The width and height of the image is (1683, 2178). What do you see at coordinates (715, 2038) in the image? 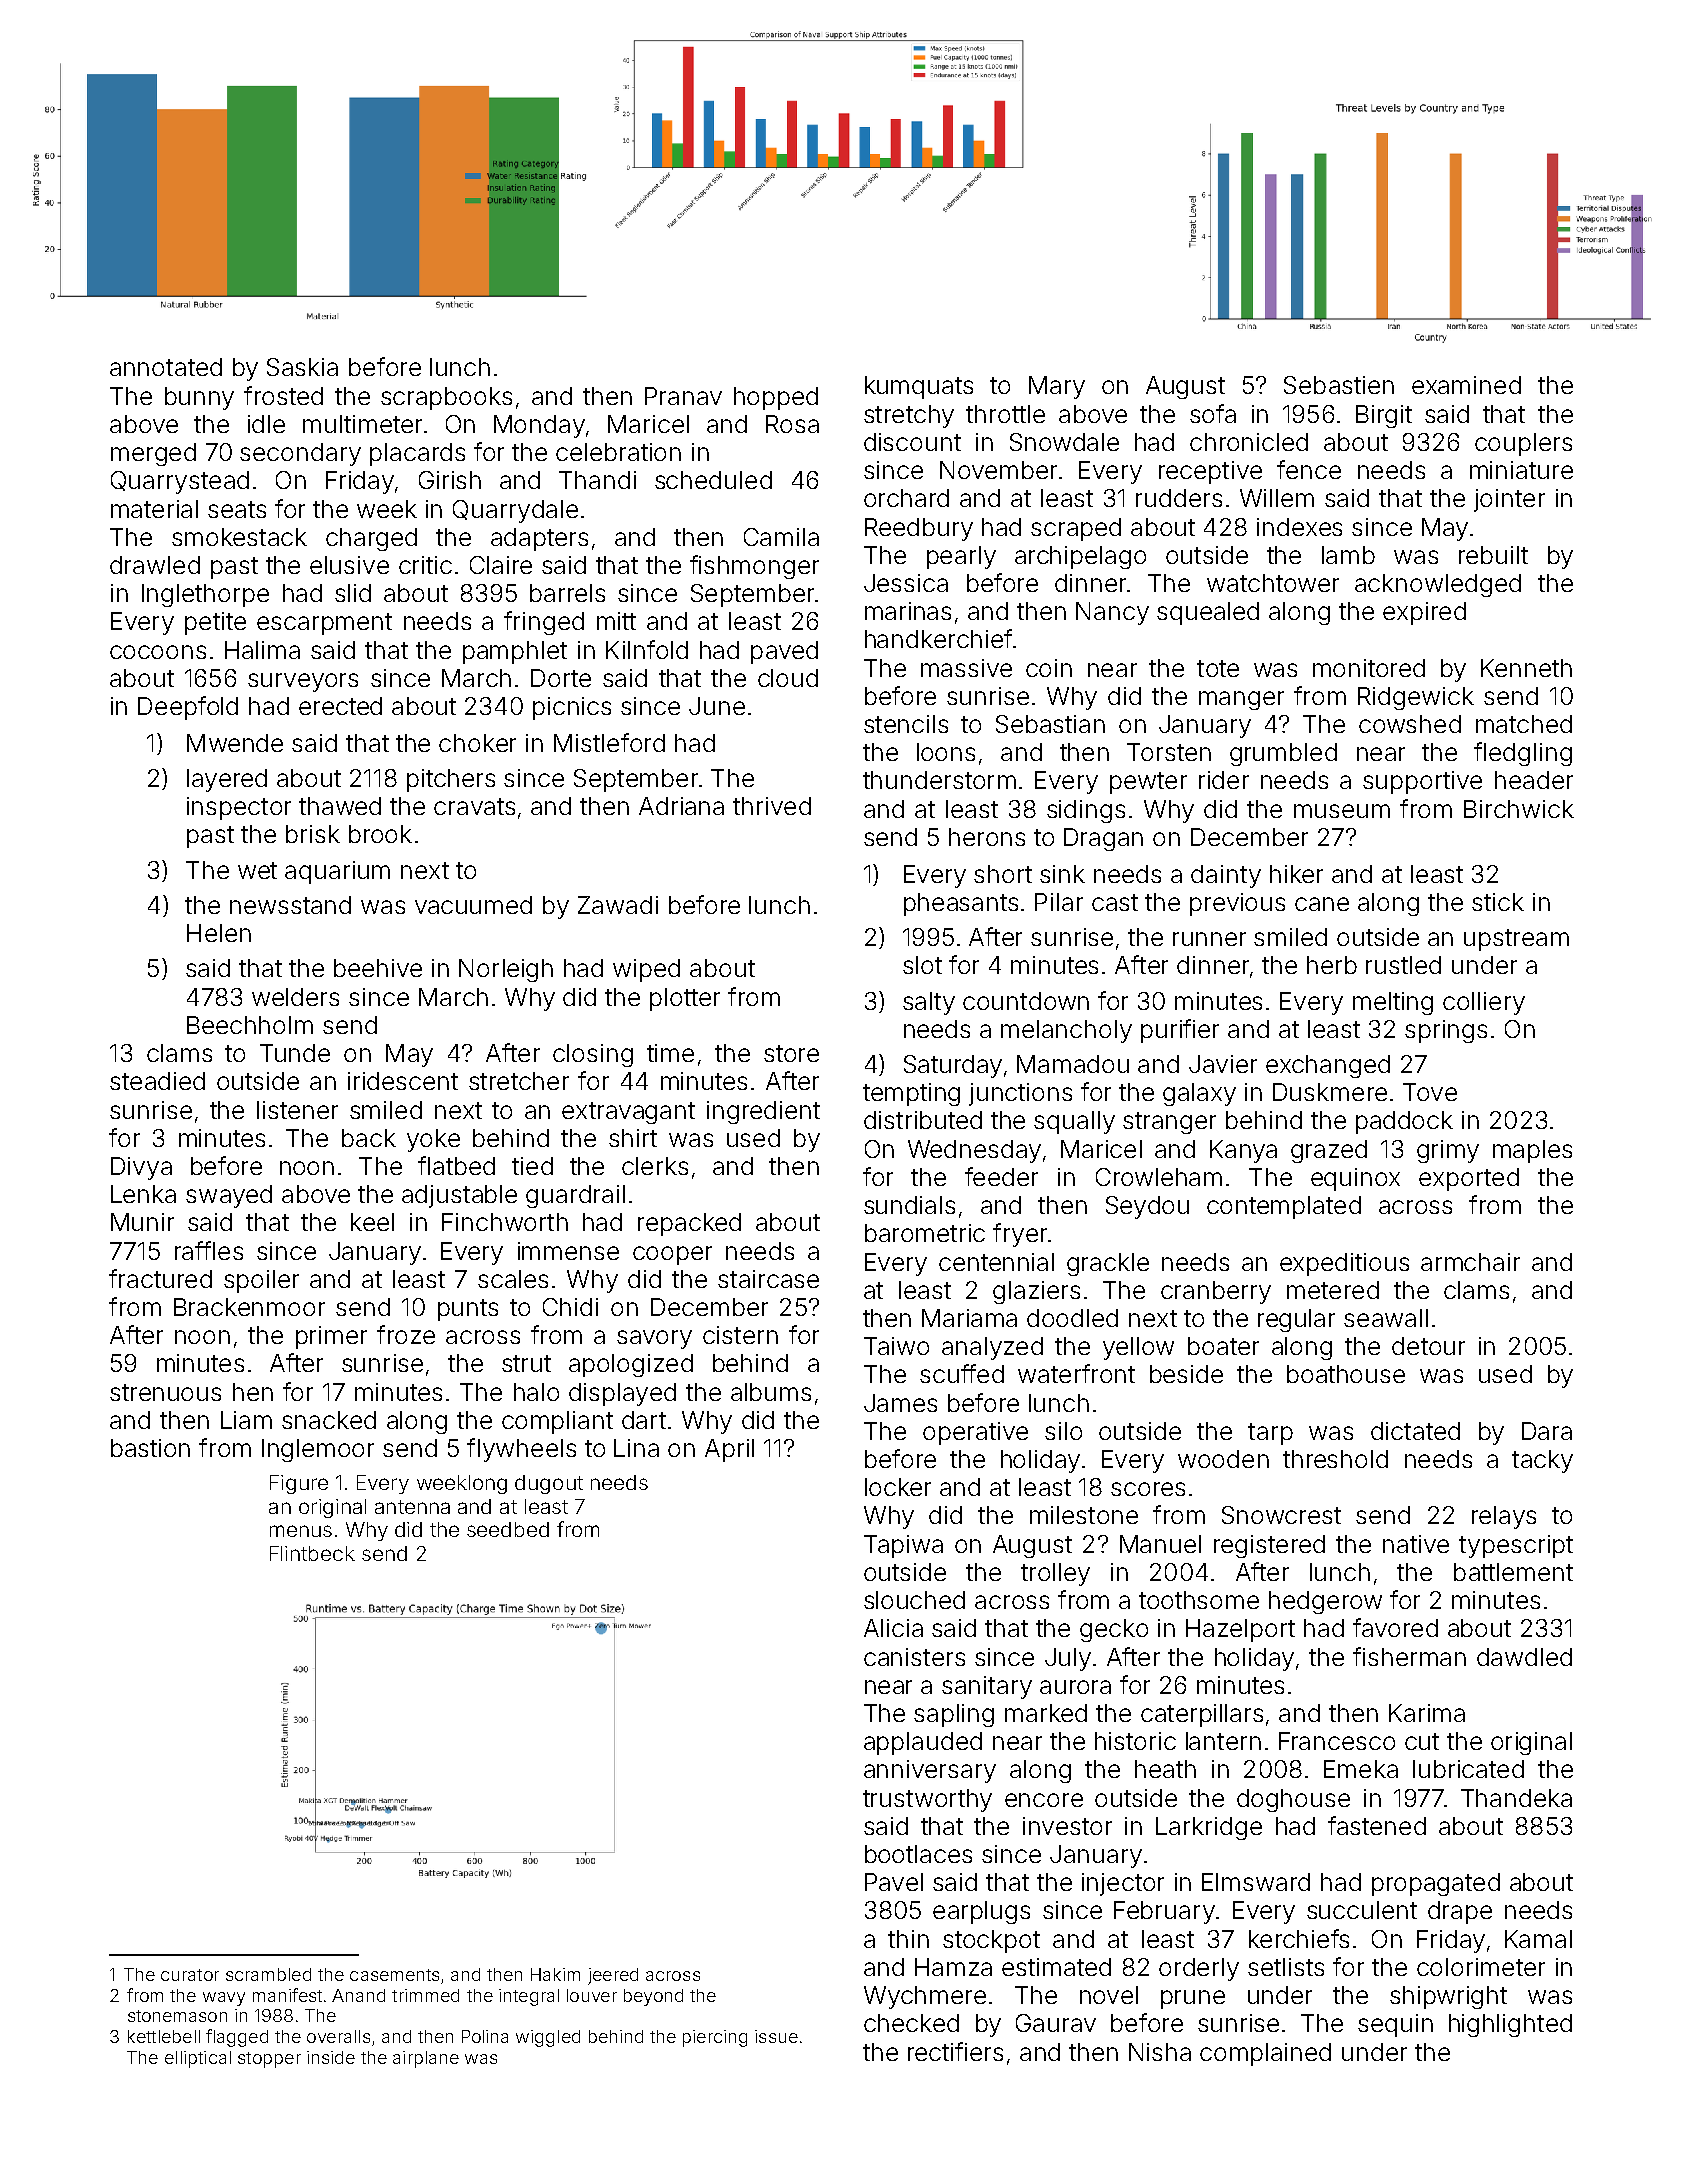
I see `piercing` at bounding box center [715, 2038].
